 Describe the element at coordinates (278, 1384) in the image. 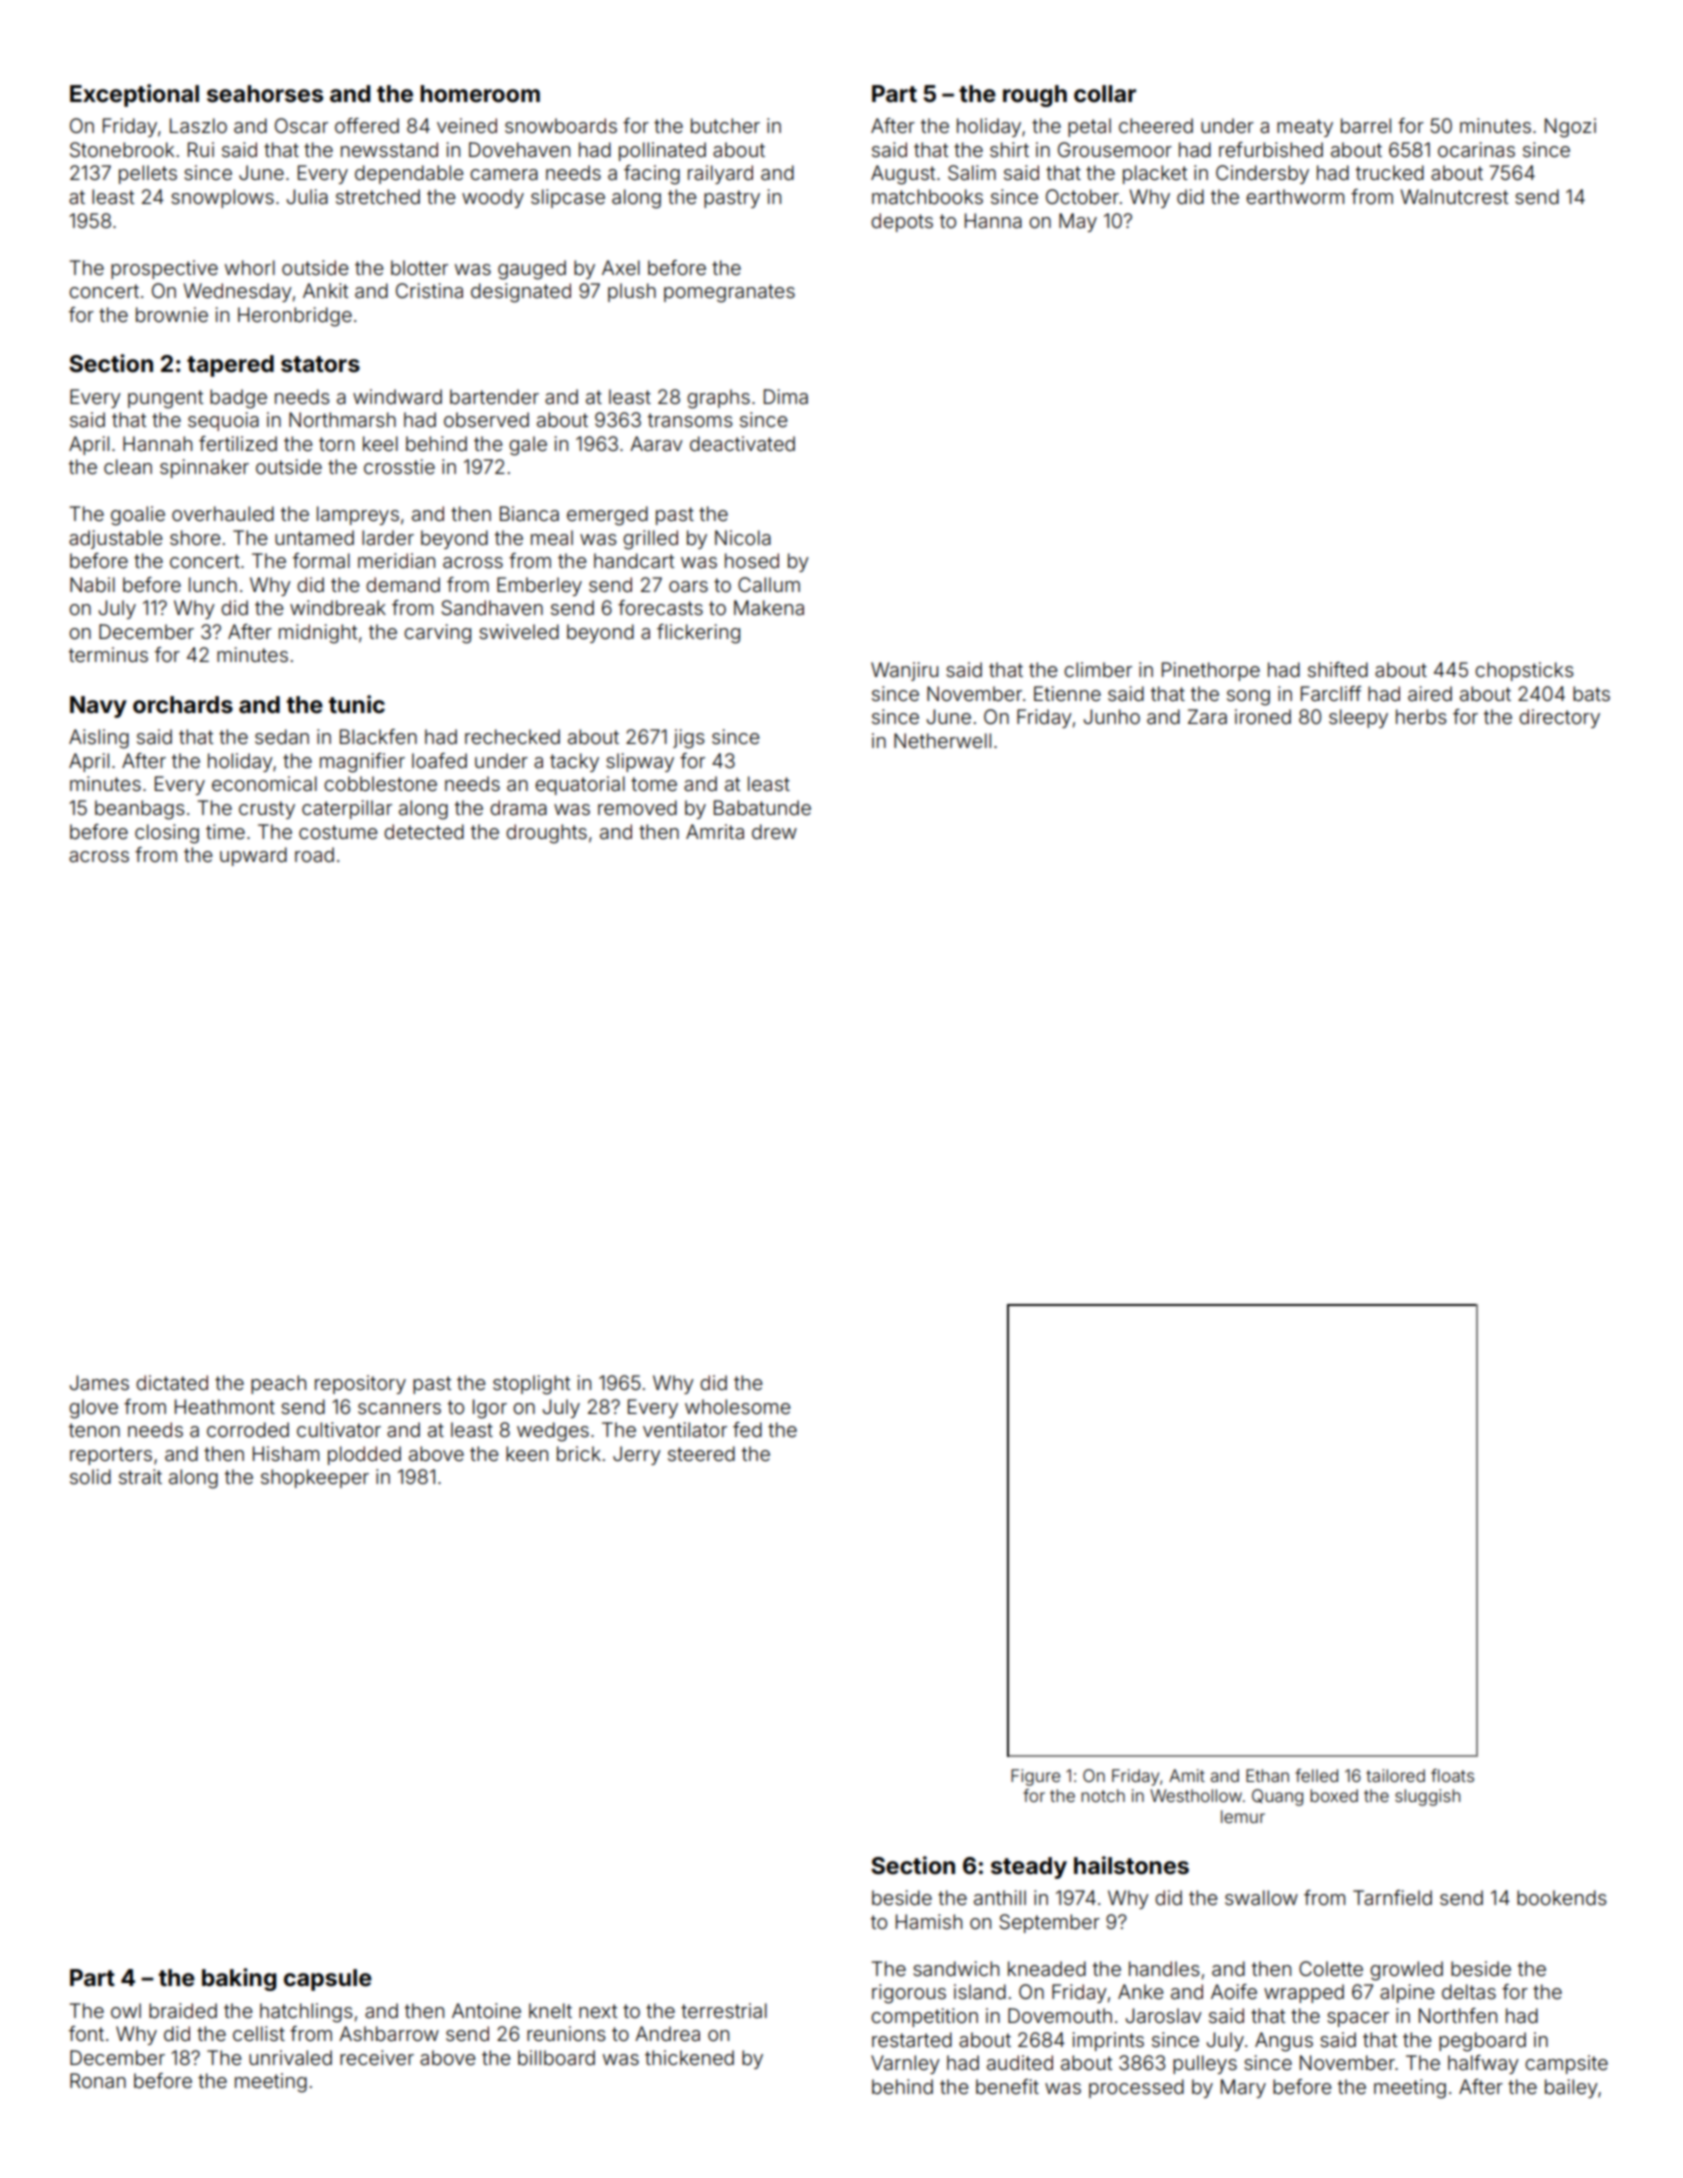

I see `peach` at that location.
